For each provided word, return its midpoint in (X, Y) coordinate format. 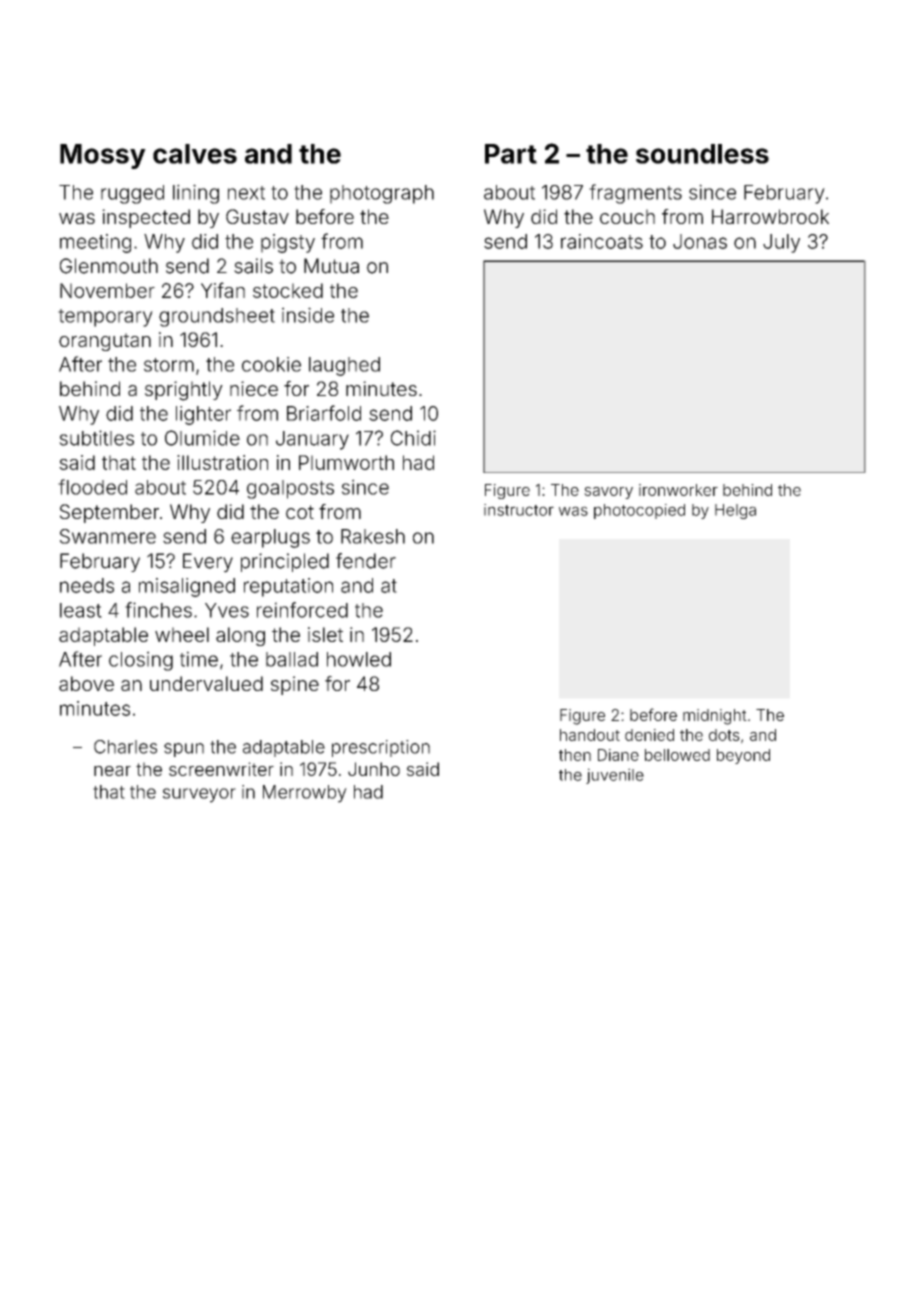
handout (590, 735)
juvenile (615, 776)
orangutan (105, 342)
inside (308, 315)
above (86, 683)
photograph (382, 194)
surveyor (199, 795)
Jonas (700, 241)
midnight (715, 717)
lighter (203, 415)
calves (195, 154)
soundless (702, 154)
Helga (735, 511)
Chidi (413, 438)
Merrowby (305, 794)
